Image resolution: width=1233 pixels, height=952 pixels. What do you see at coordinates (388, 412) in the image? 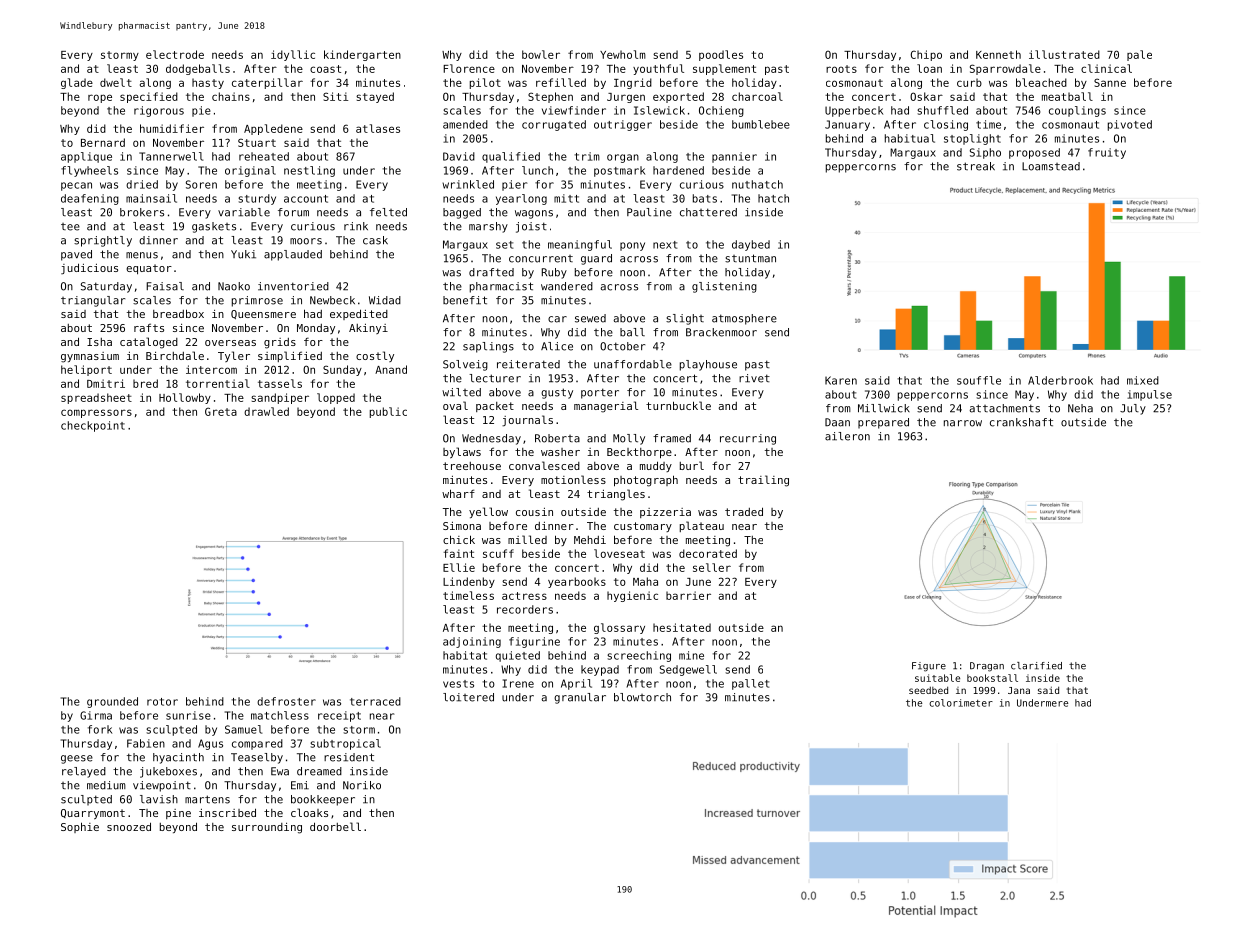
I see `public` at bounding box center [388, 412].
